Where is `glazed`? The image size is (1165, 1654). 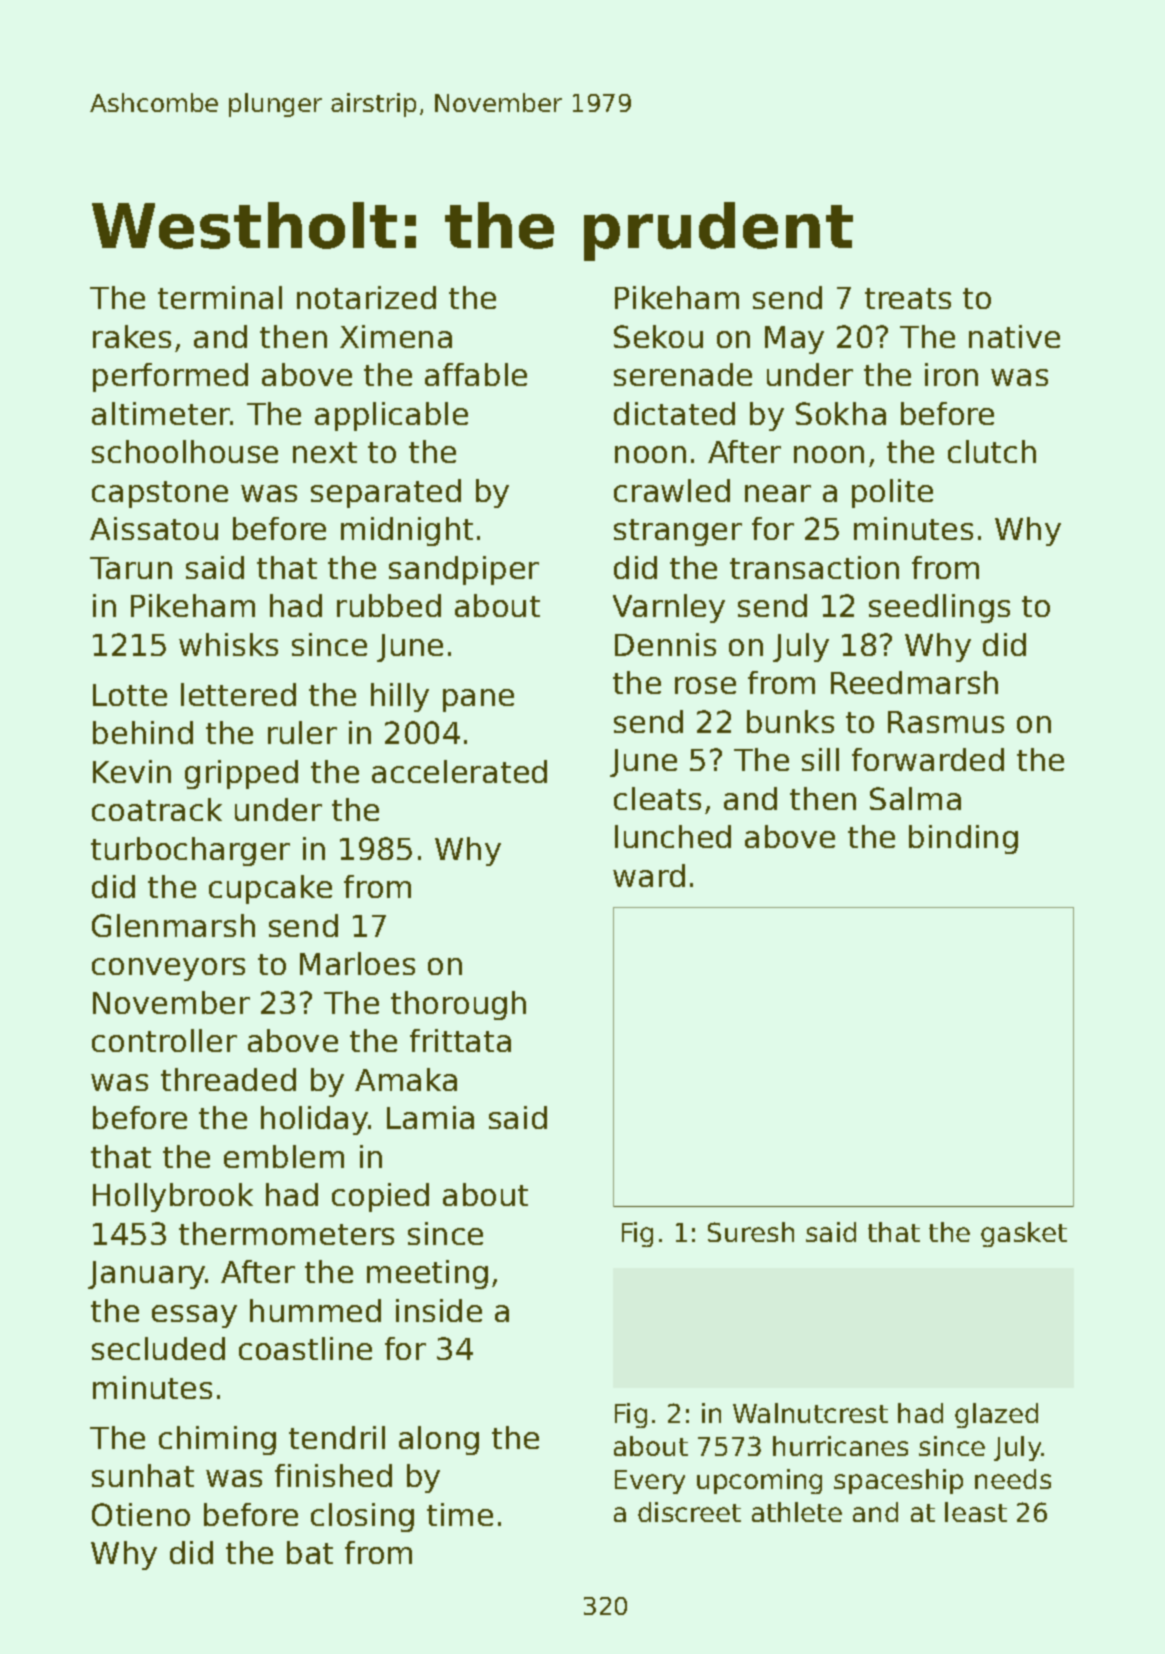
glazed is located at coordinates (996, 1415).
